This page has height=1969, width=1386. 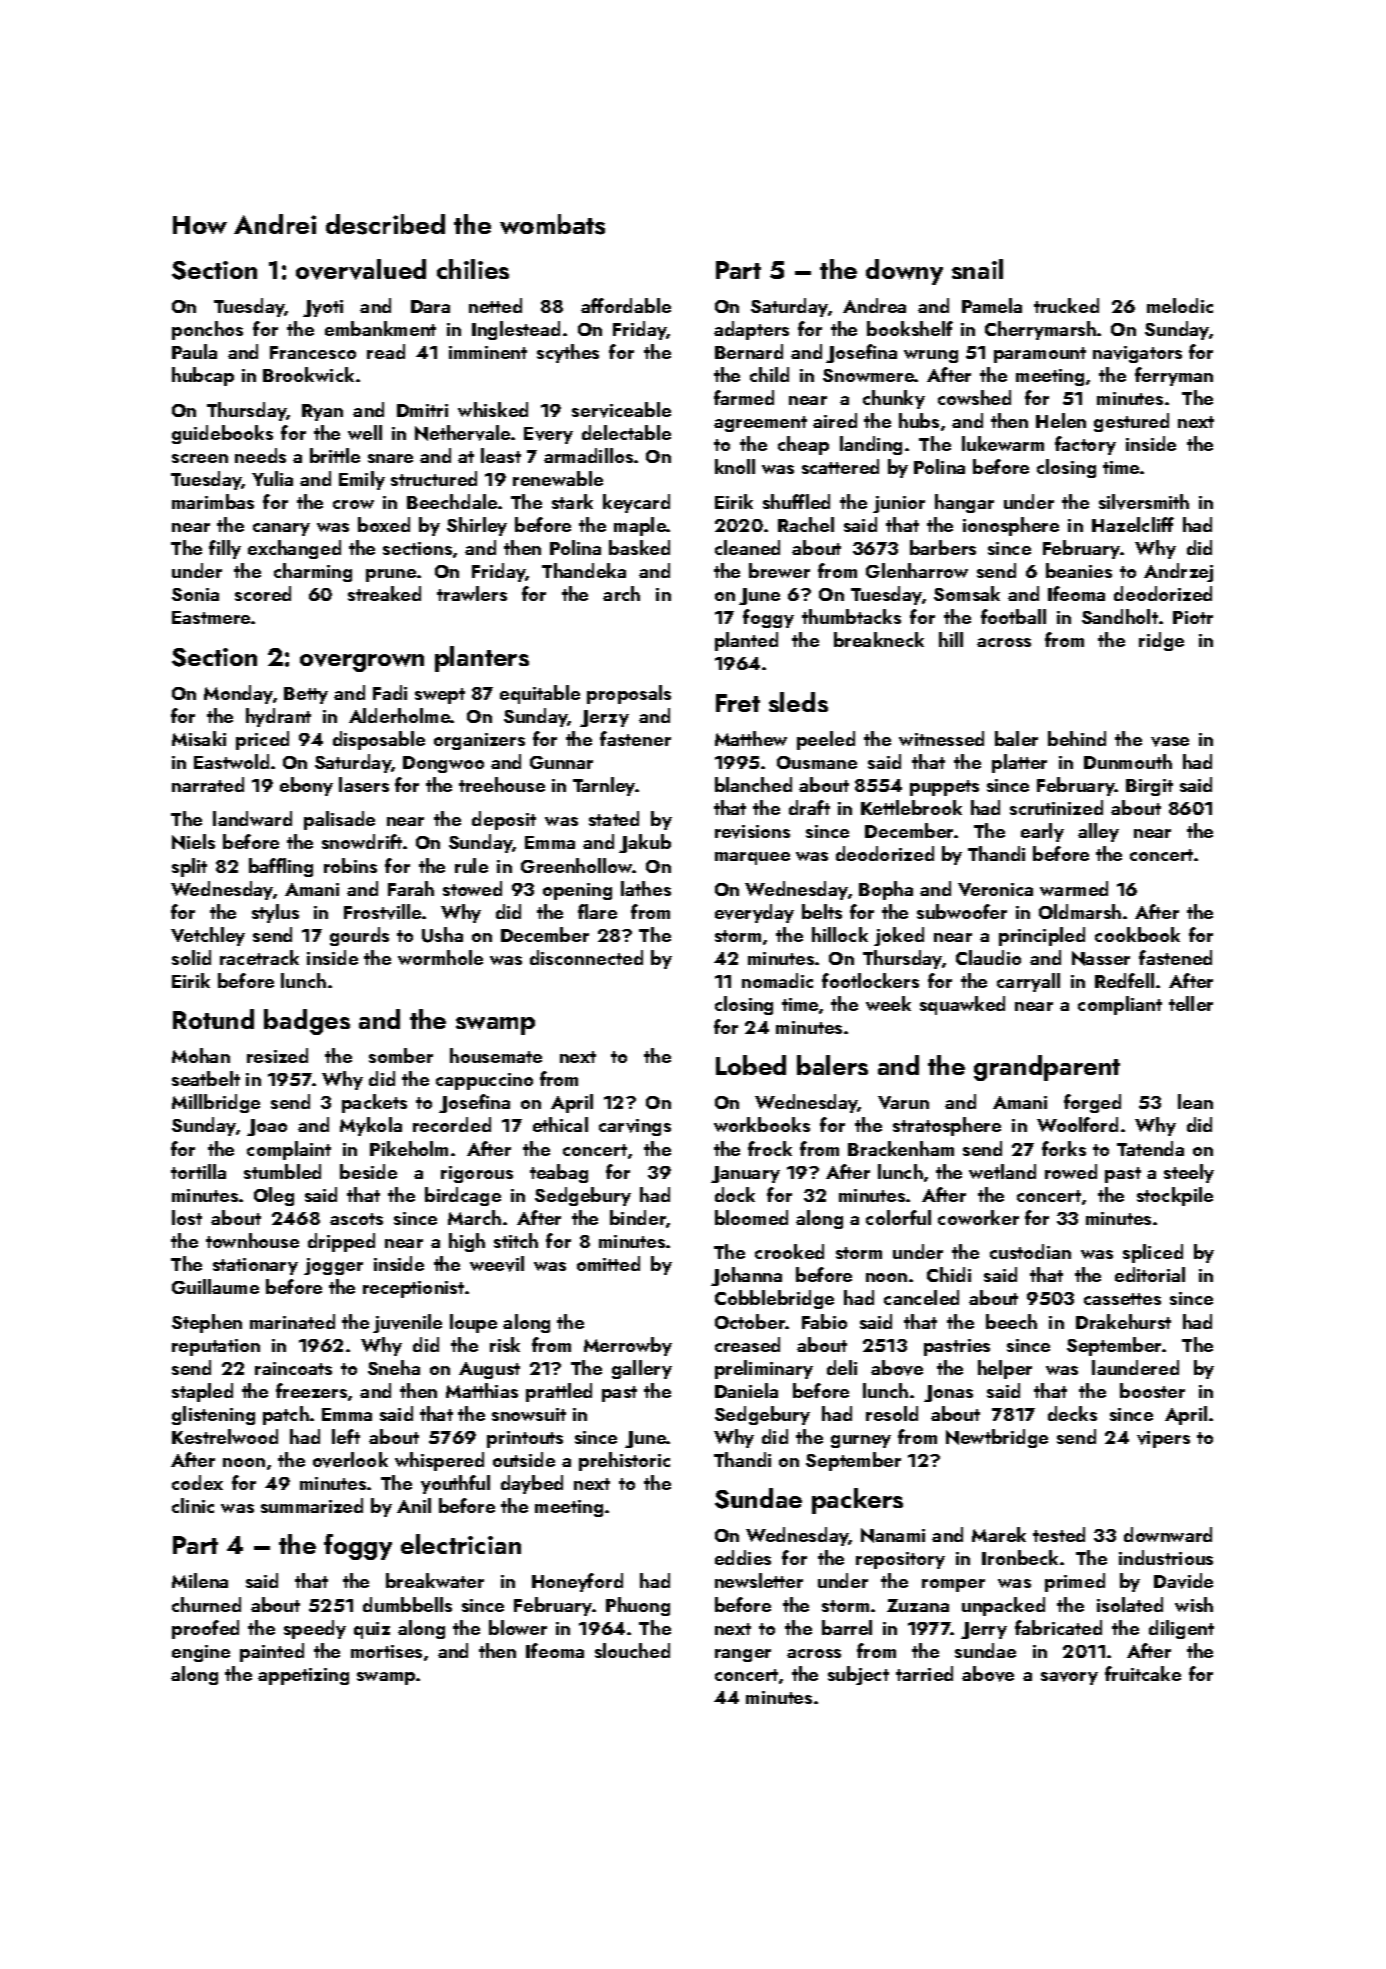 I want to click on snail, so click(x=977, y=269).
